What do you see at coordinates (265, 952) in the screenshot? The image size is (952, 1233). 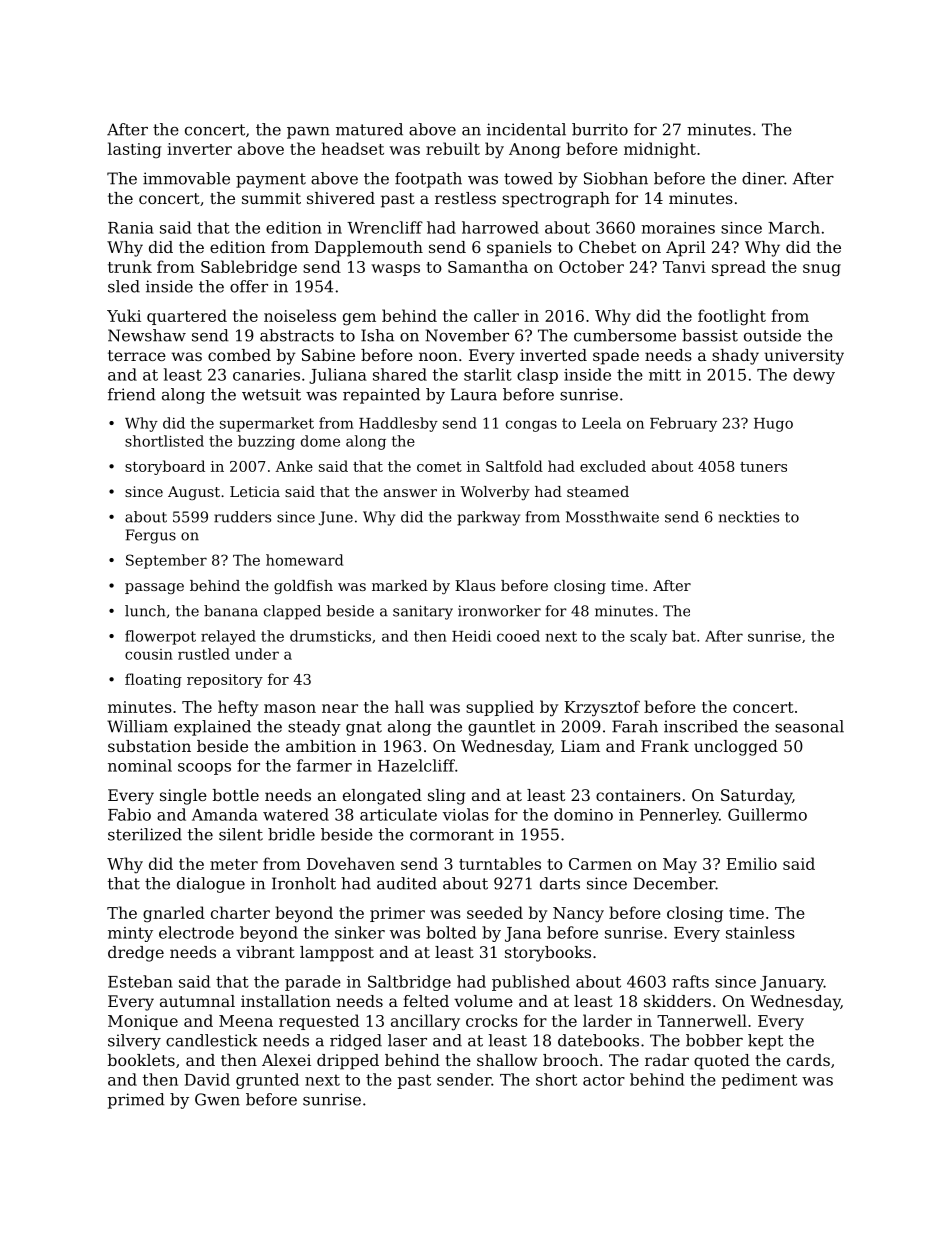 I see `vibrant` at bounding box center [265, 952].
